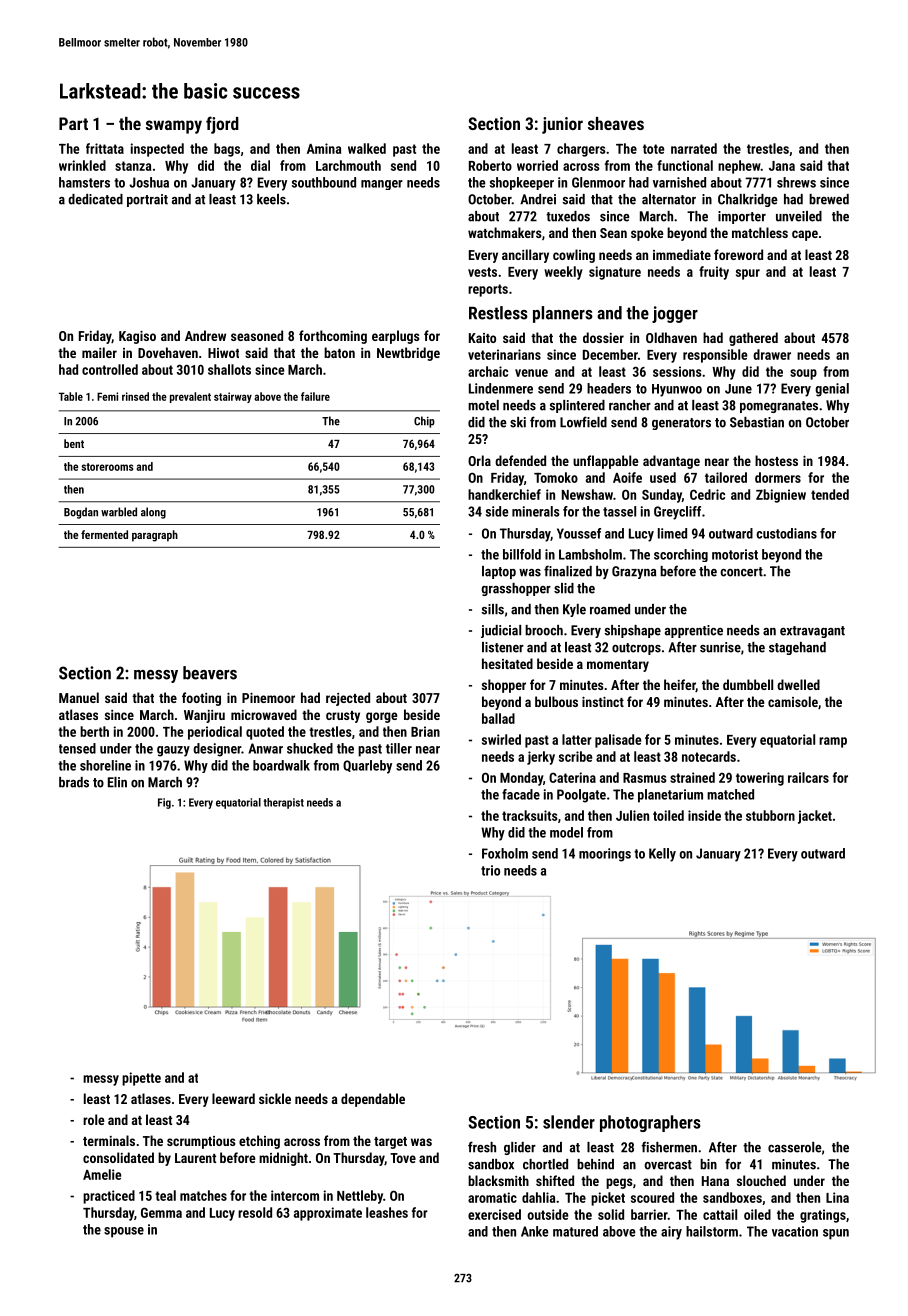 This screenshot has height=1316, width=908. Describe the element at coordinates (797, 648) in the screenshot. I see `stagehand` at that location.
